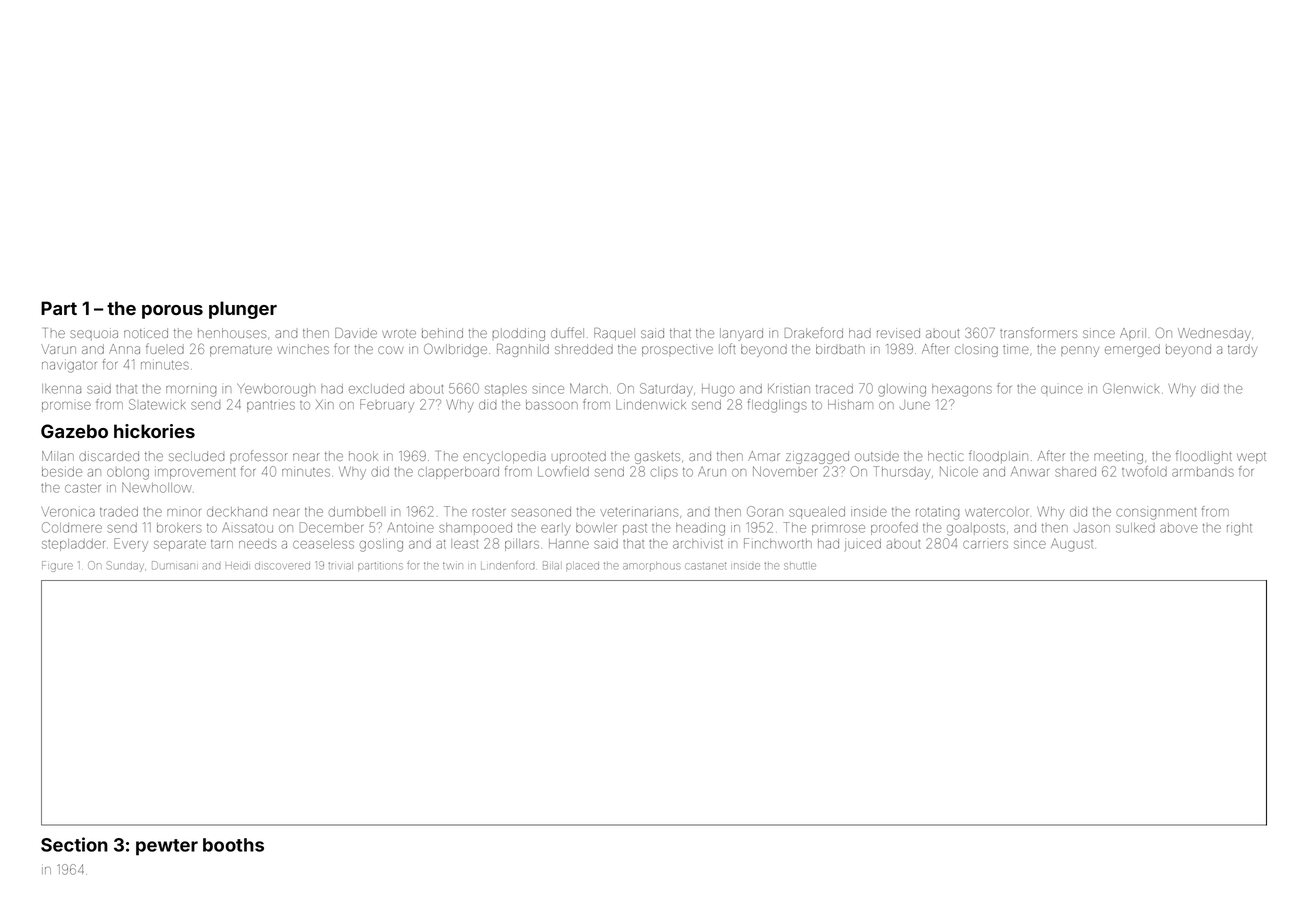 The width and height of the screenshot is (1308, 924). Describe the element at coordinates (172, 312) in the screenshot. I see `porous` at that location.
